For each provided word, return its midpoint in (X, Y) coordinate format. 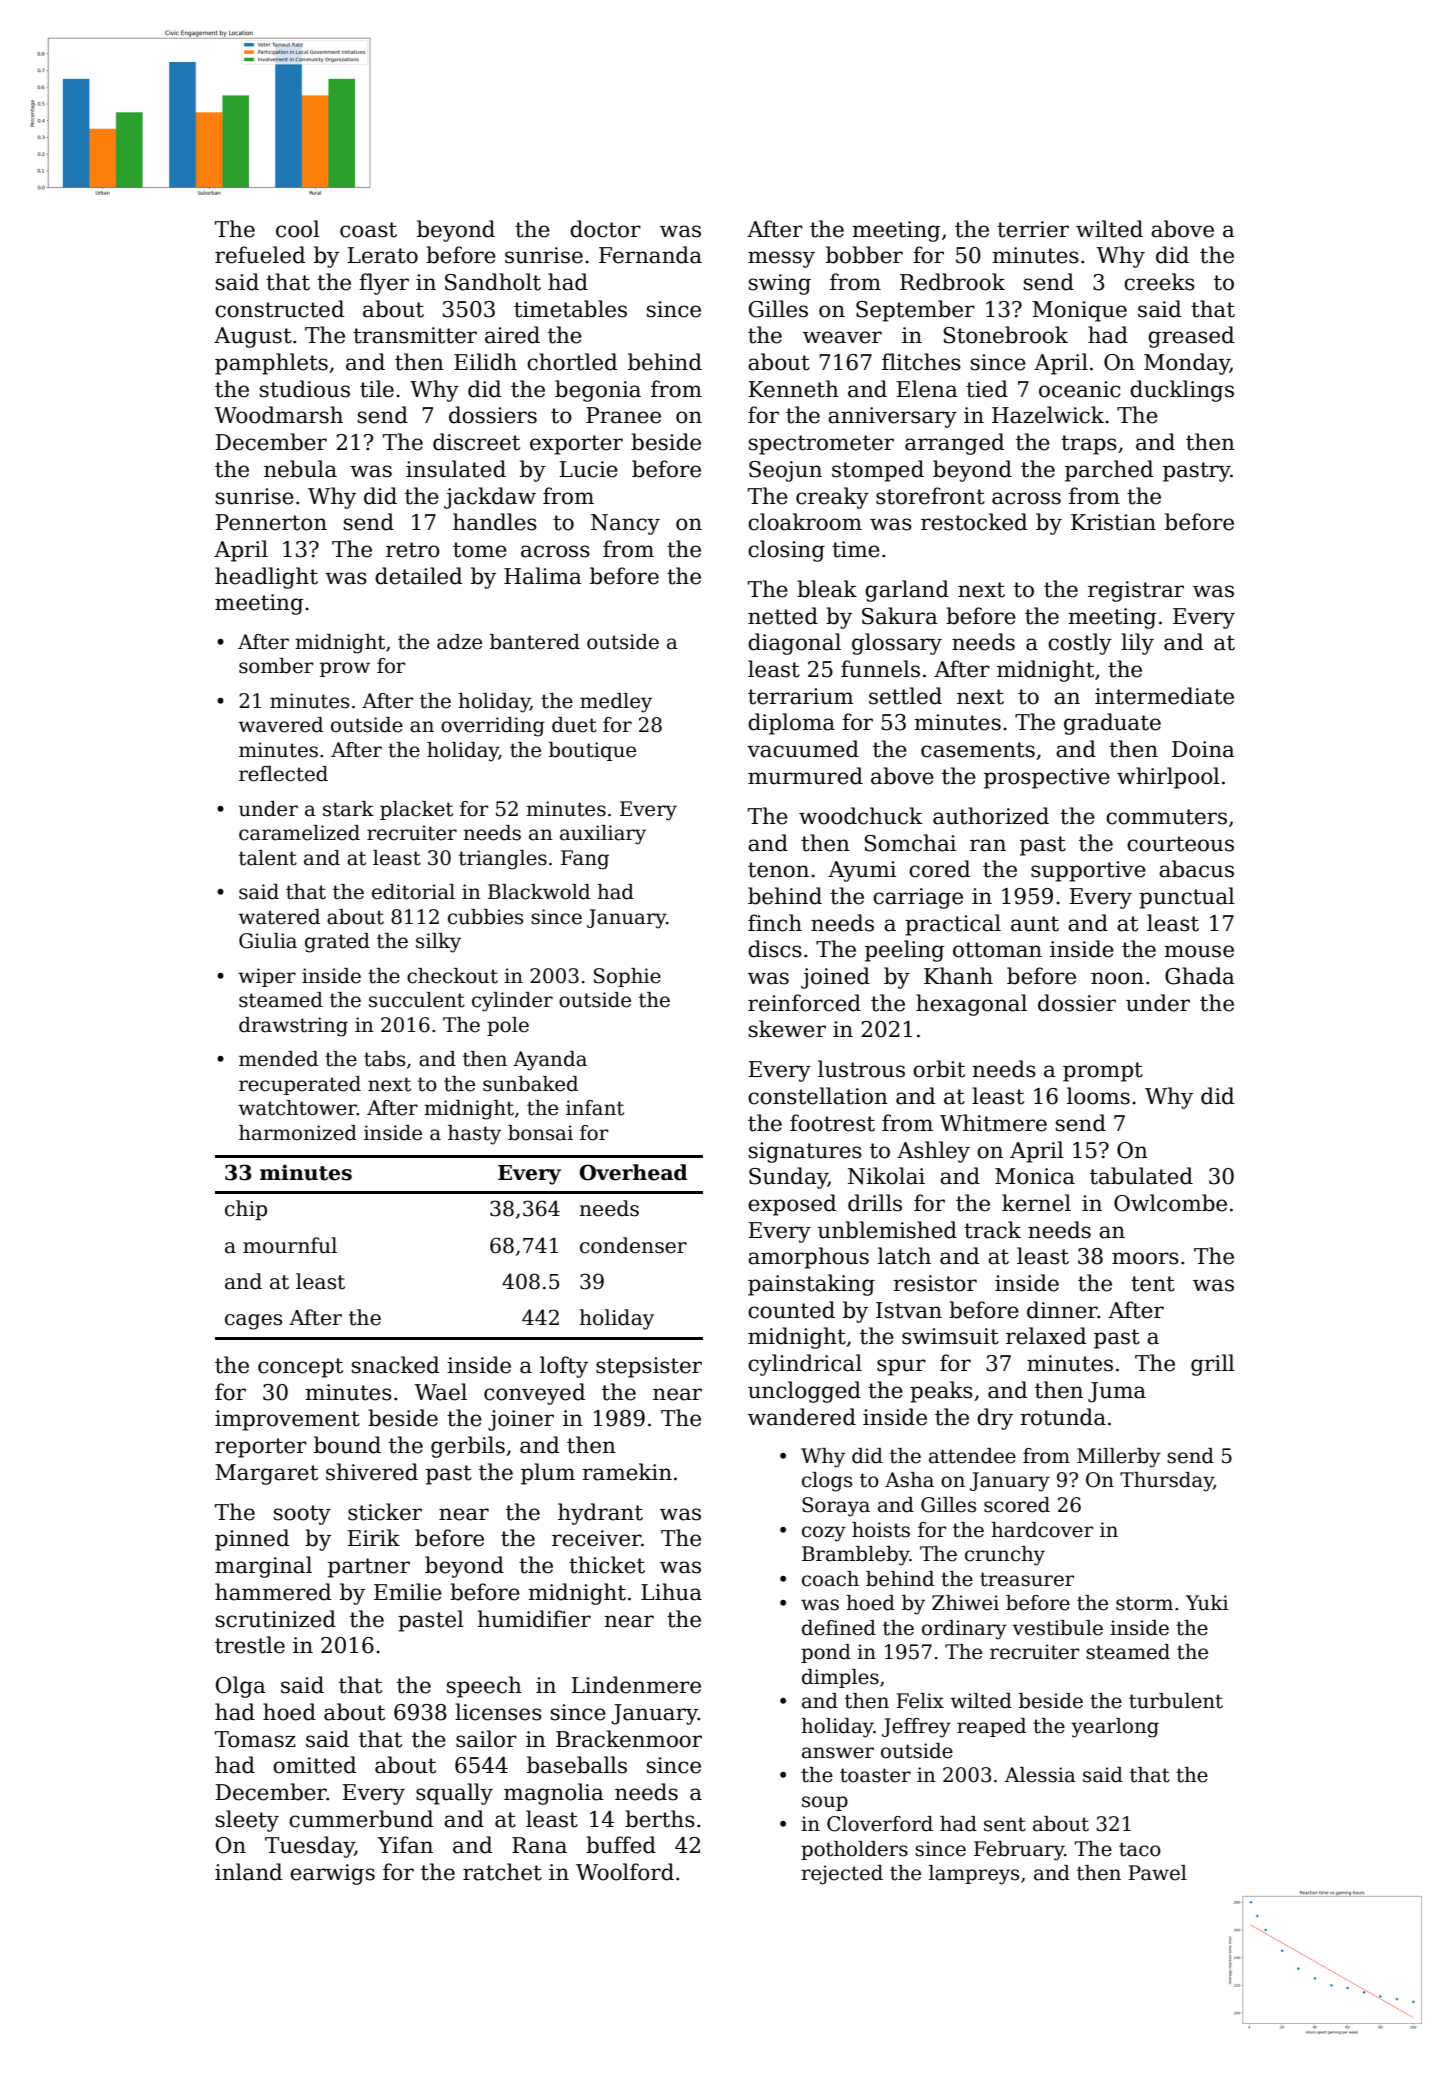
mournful (290, 1245)
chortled (572, 362)
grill (1213, 1365)
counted (791, 1310)
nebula (300, 469)
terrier (1033, 229)
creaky (832, 498)
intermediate (1164, 696)
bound (347, 1445)
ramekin (627, 1472)
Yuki (1207, 1603)
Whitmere (993, 1123)
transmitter (415, 335)
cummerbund (361, 1819)
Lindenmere (636, 1685)
